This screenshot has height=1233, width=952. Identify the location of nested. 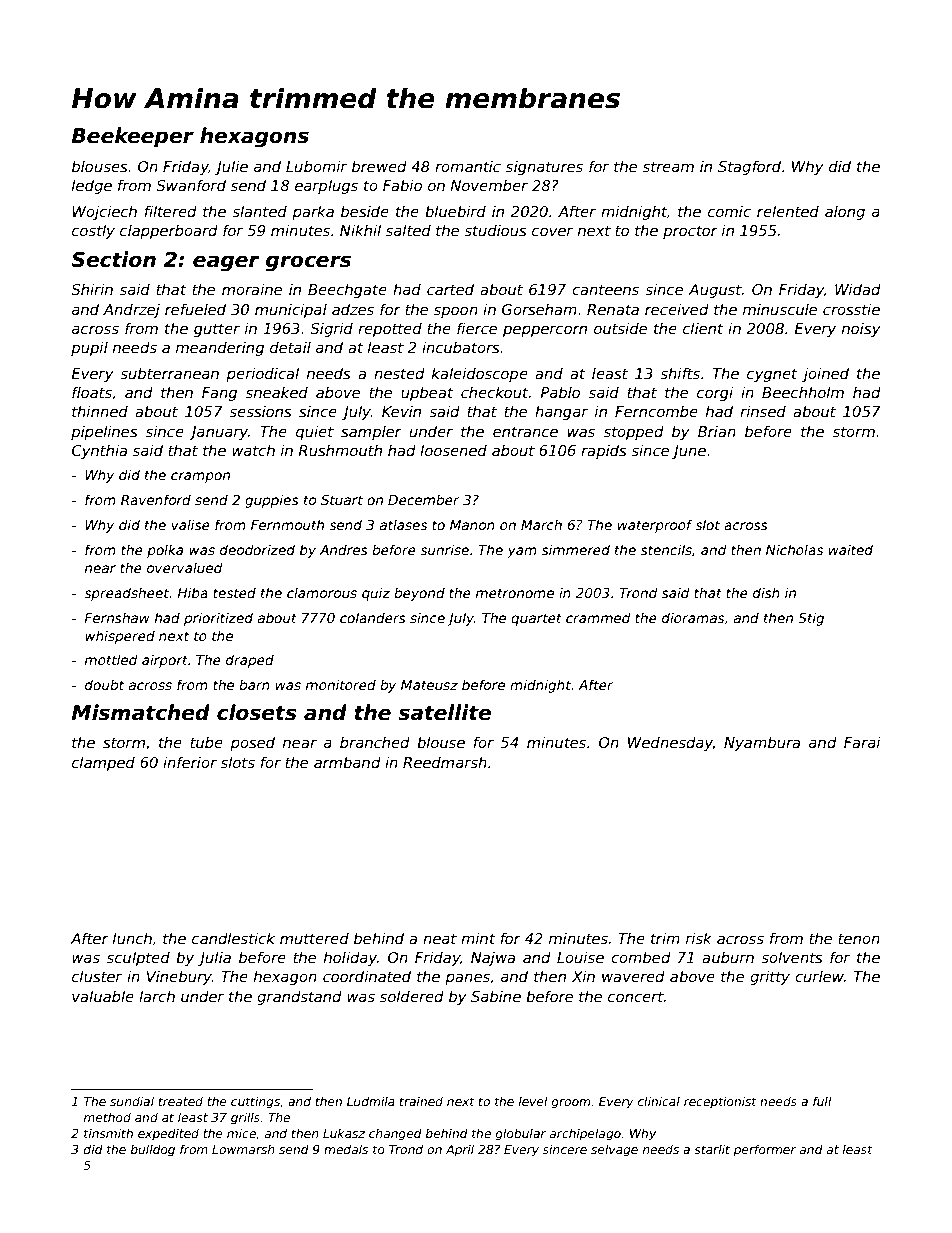
(399, 373).
